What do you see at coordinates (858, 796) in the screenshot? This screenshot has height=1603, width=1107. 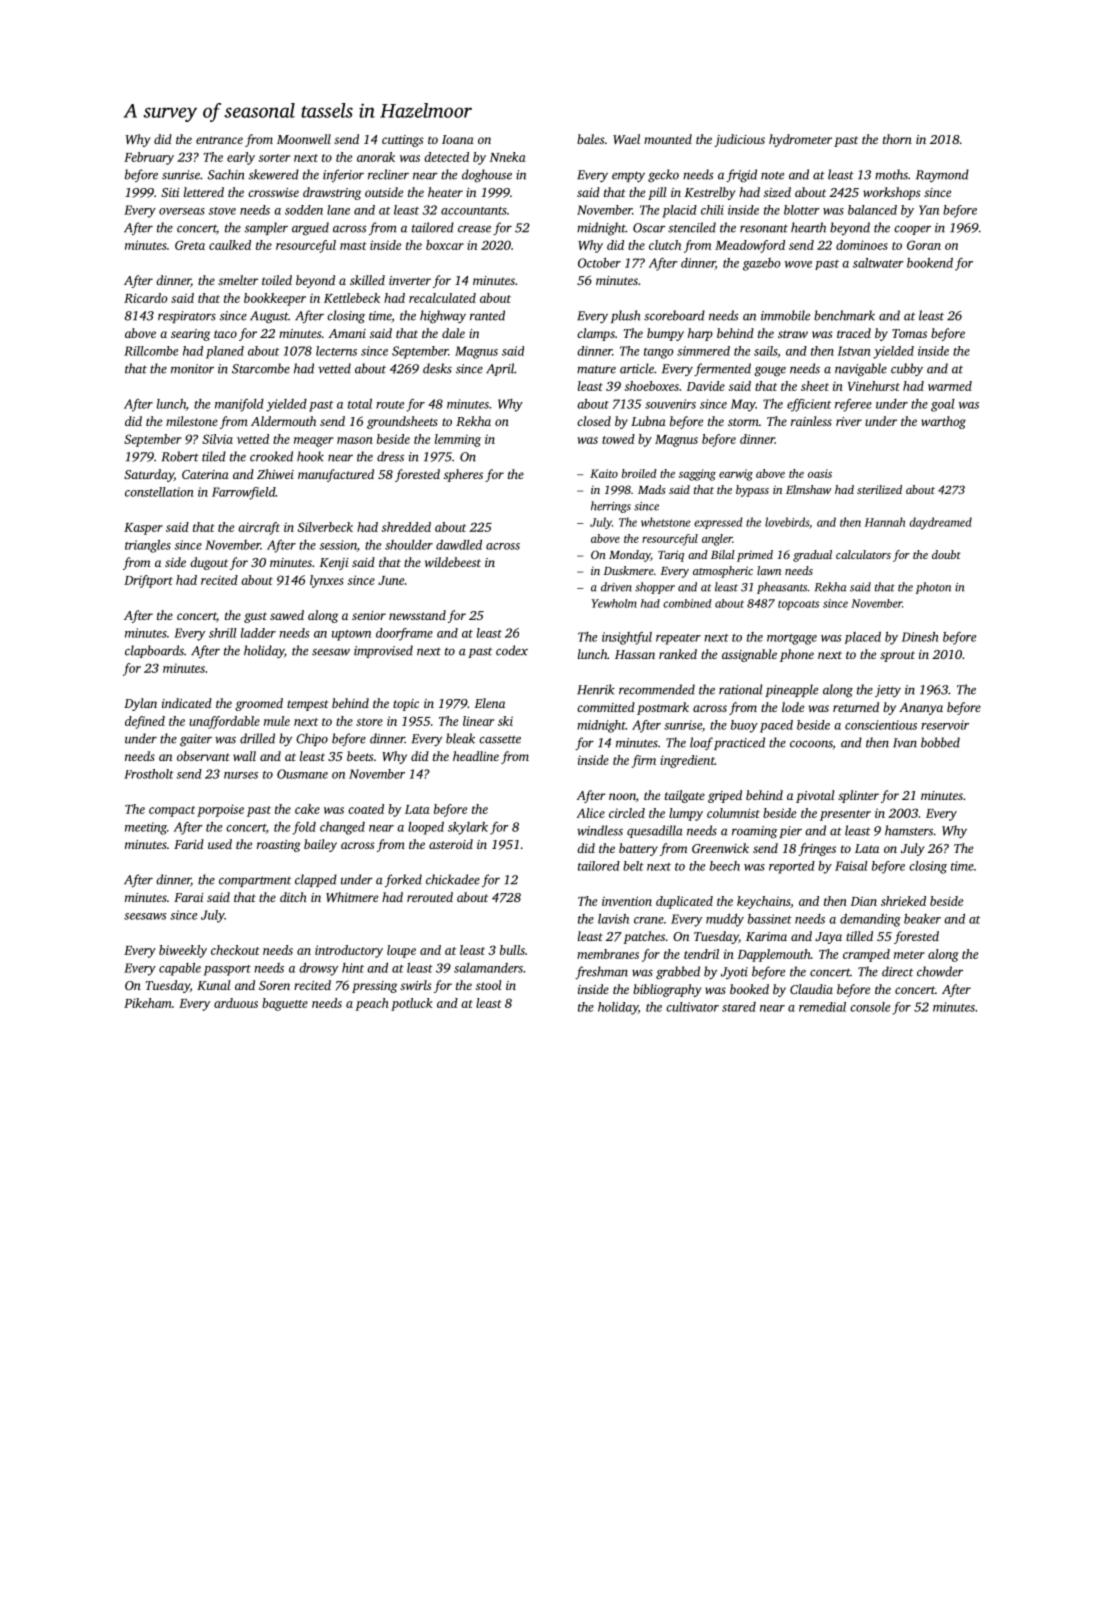 I see `splinter` at bounding box center [858, 796].
